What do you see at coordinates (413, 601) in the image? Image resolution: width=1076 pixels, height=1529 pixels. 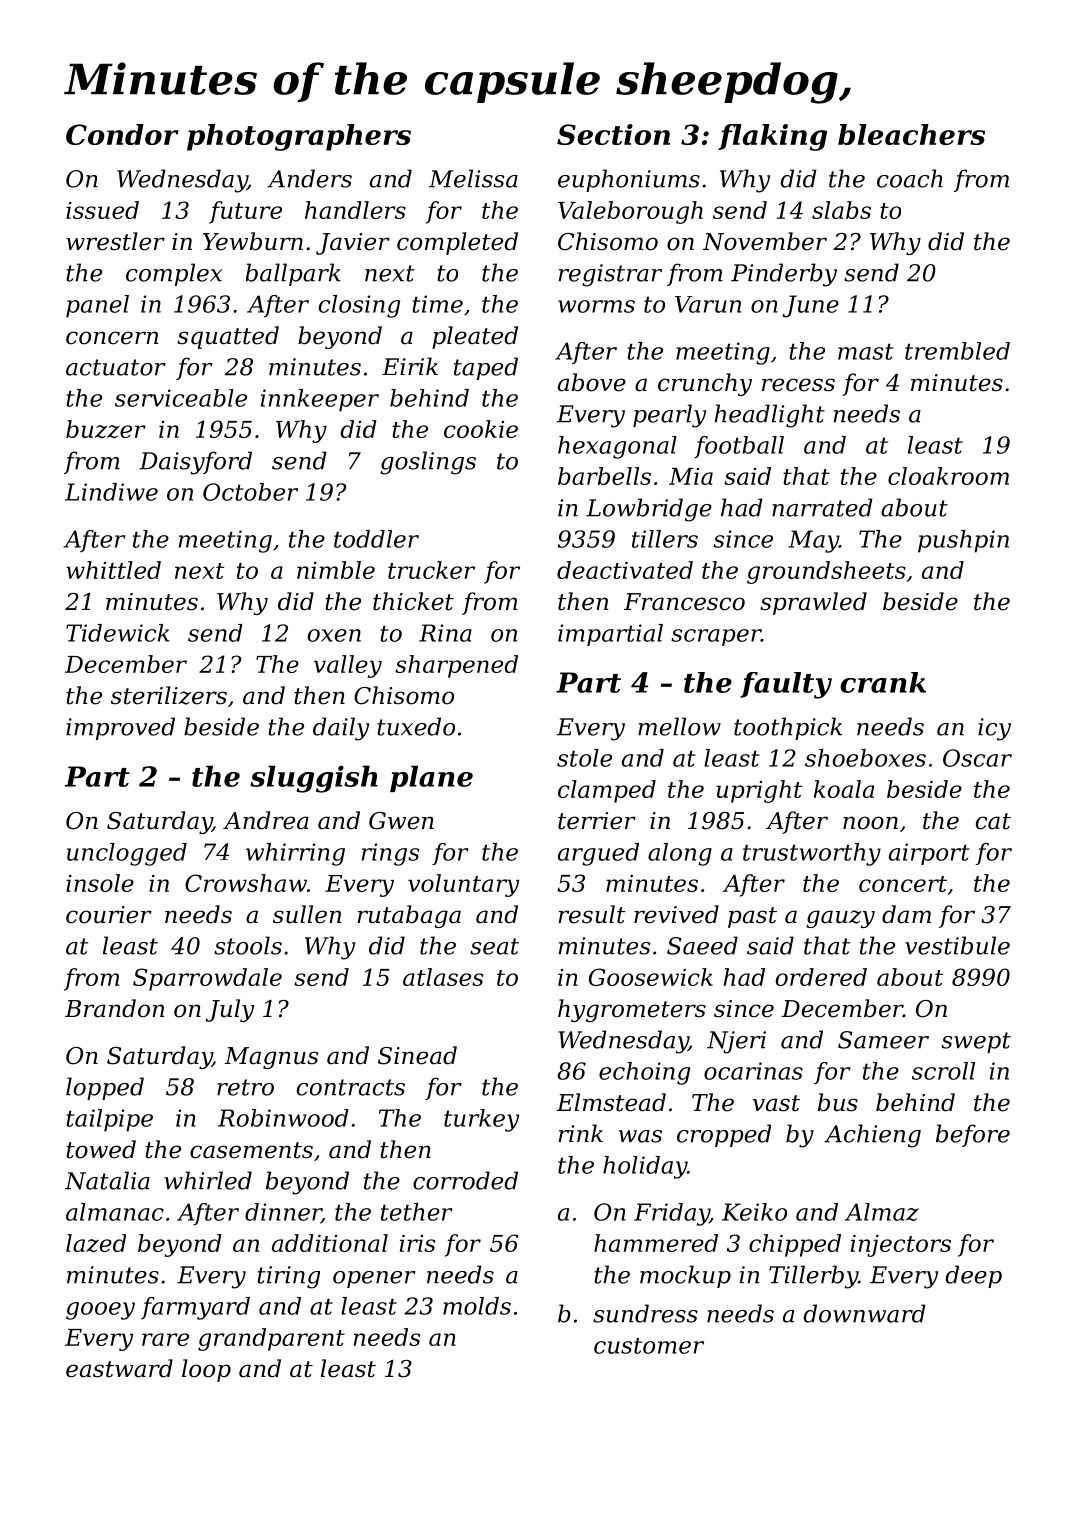 I see `thicket` at bounding box center [413, 601].
